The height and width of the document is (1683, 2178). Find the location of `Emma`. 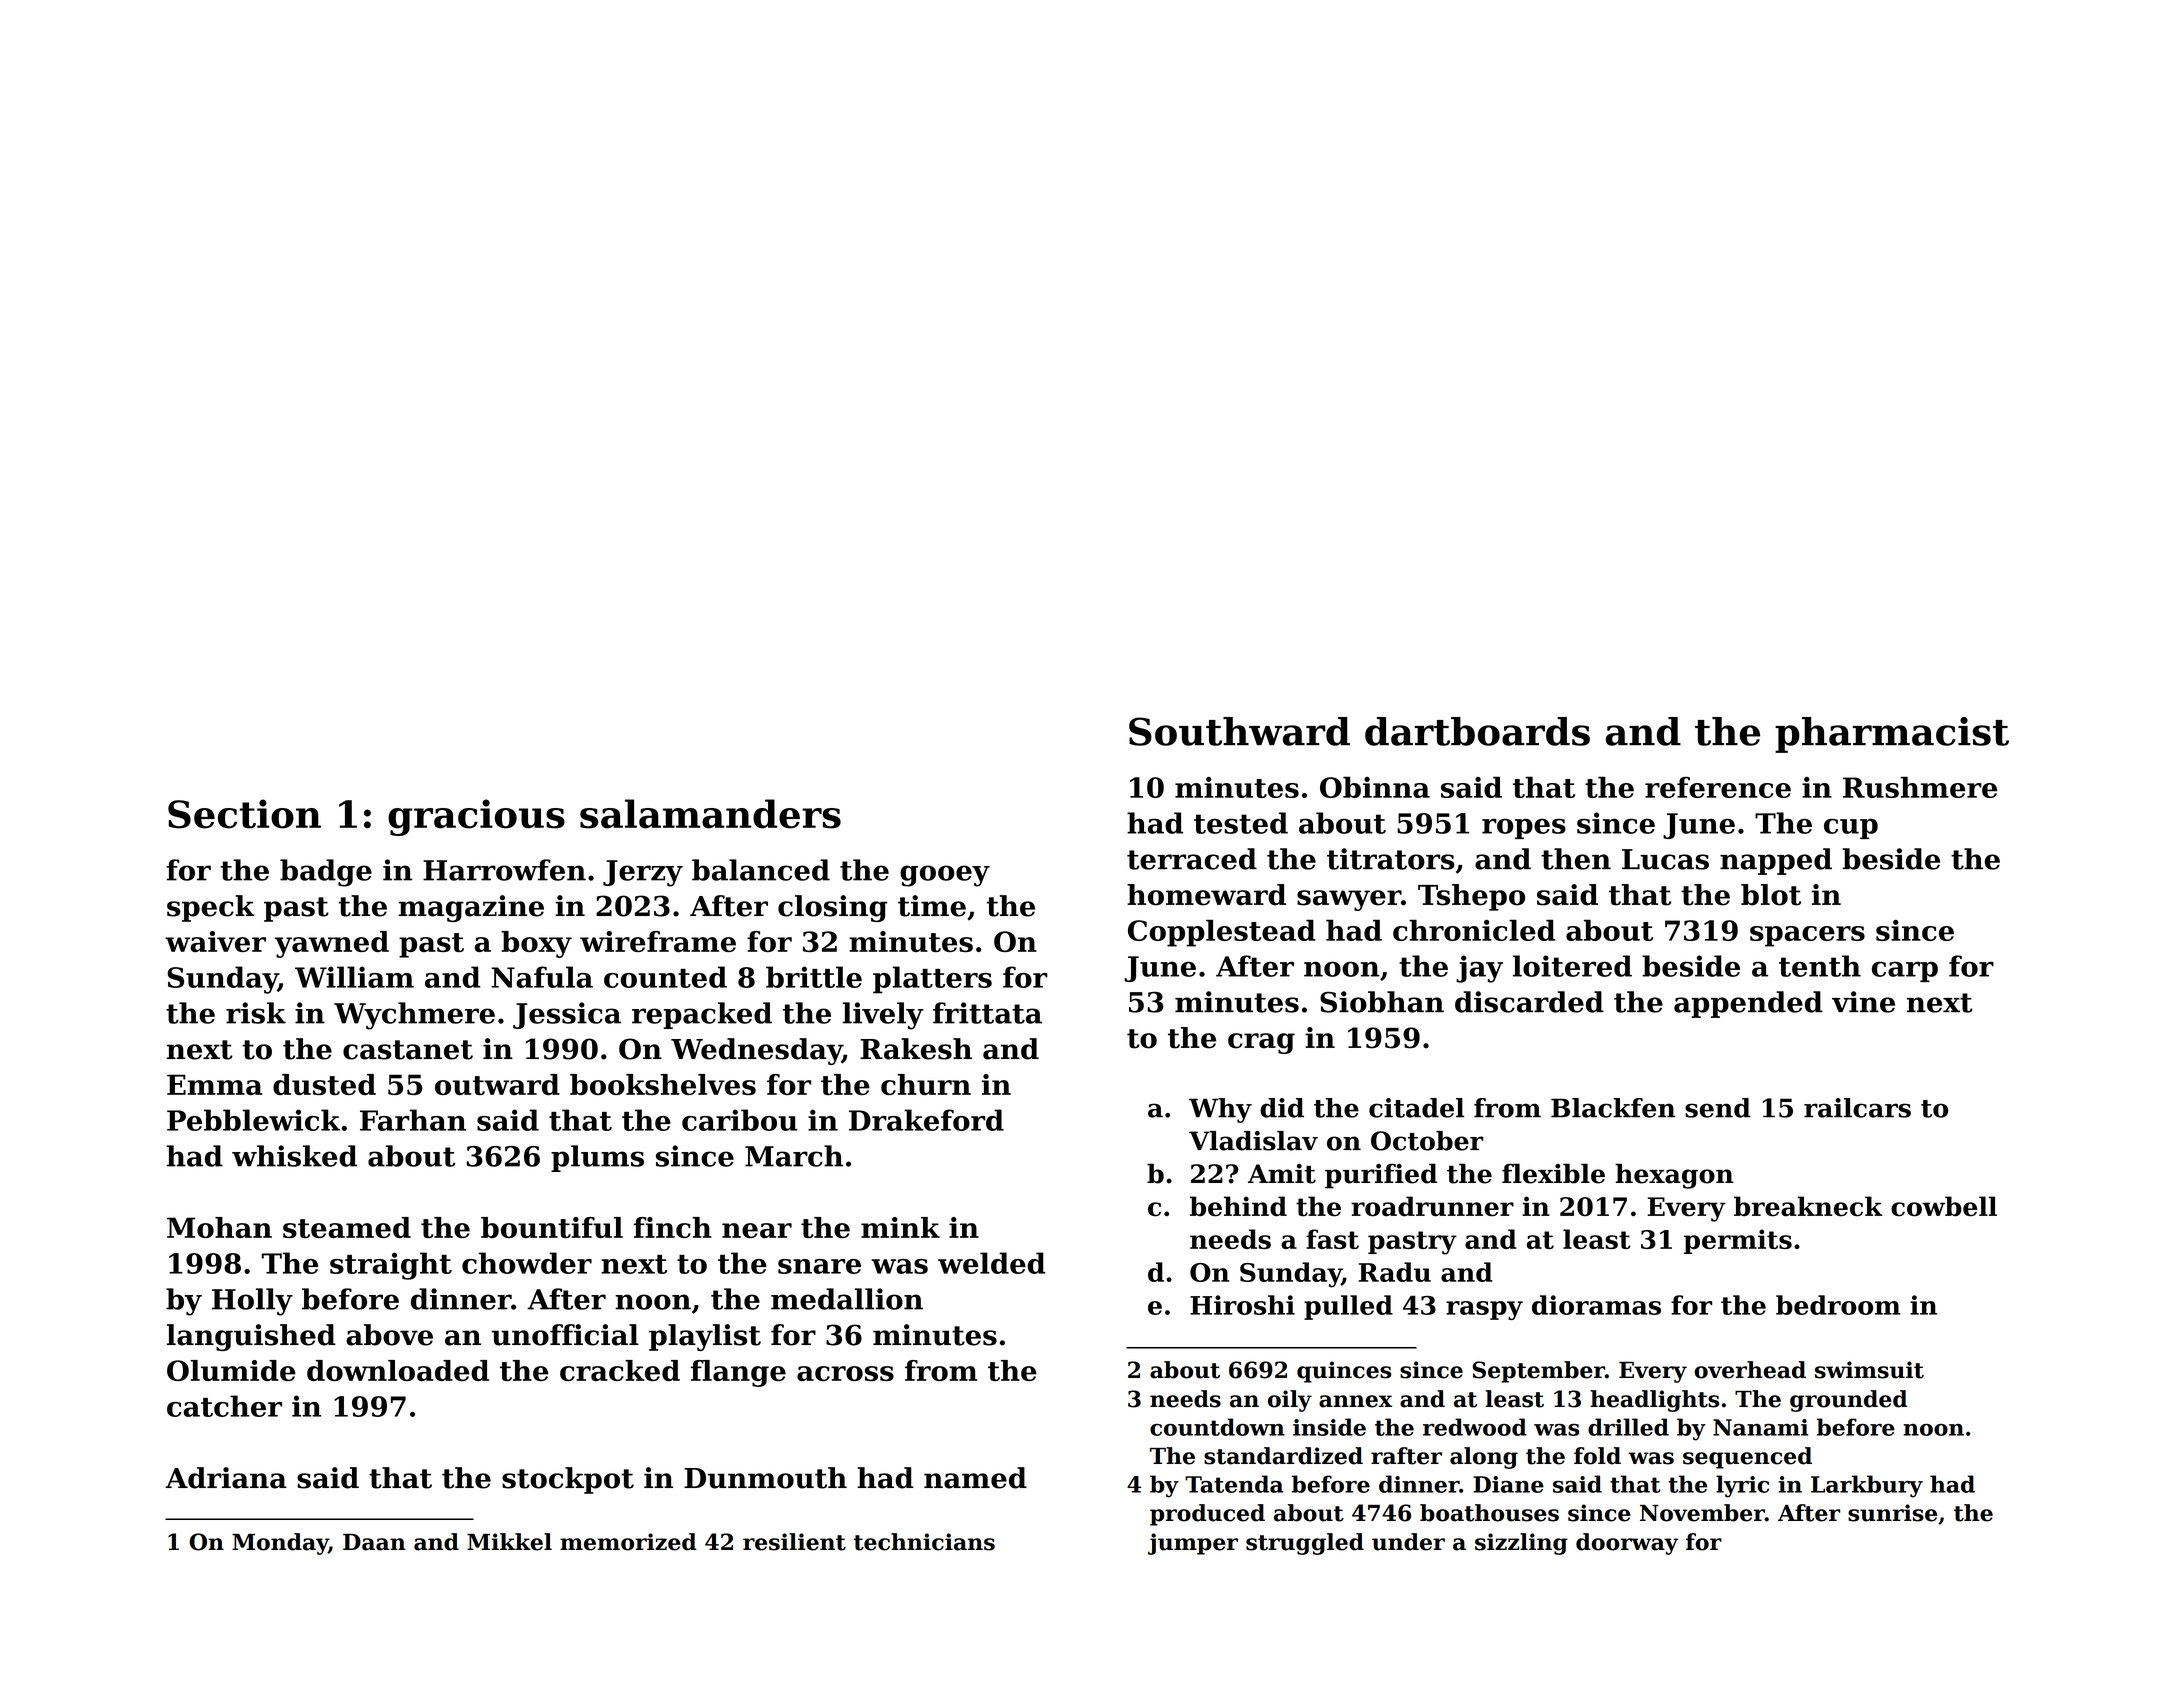

Emma is located at coordinates (214, 1084).
